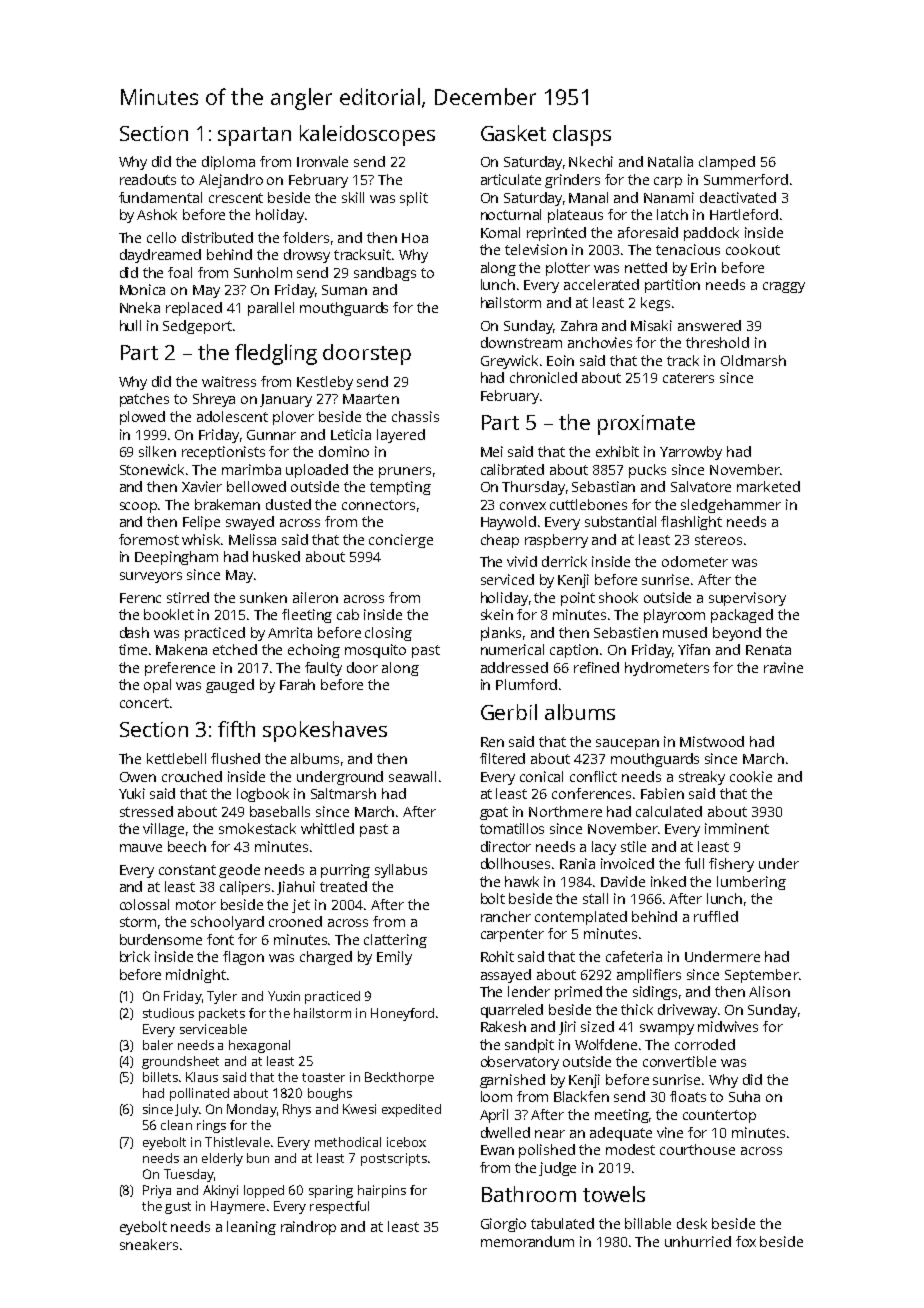 The image size is (924, 1308). Describe the element at coordinates (712, 741) in the screenshot. I see `Mistwood` at that location.
